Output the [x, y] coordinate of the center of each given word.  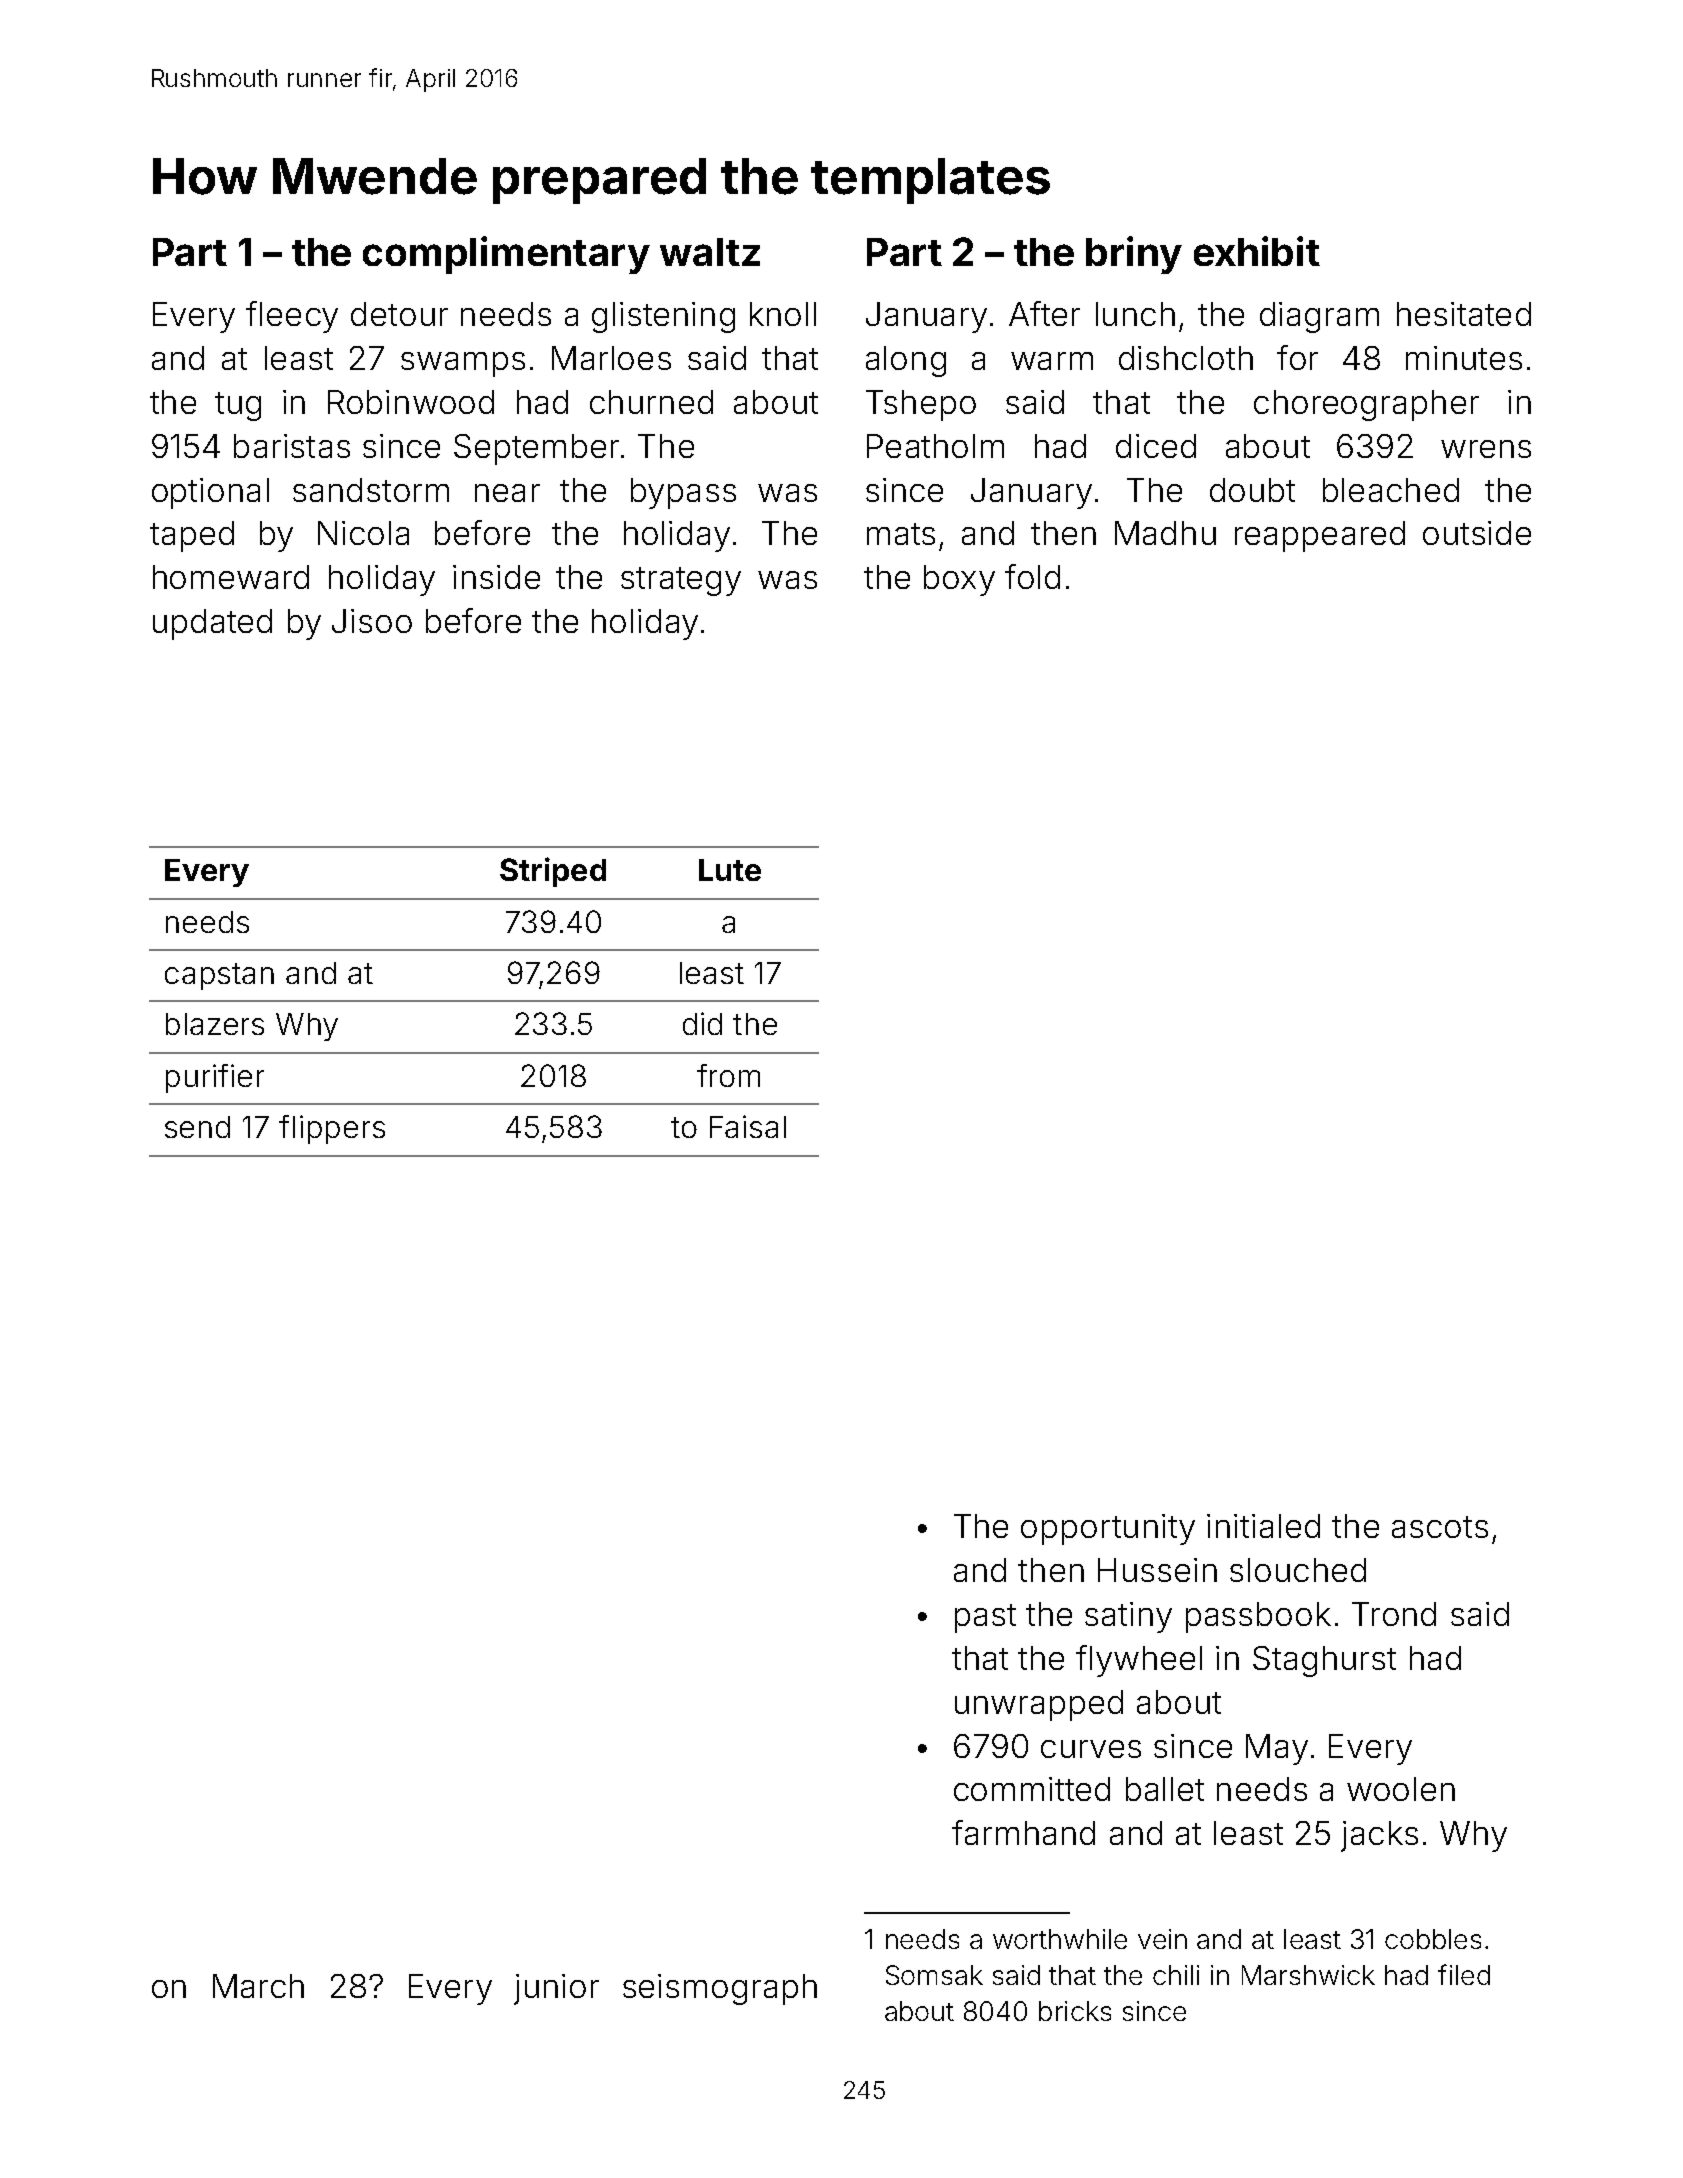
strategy [681, 581]
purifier [215, 1078]
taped [192, 536]
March [258, 1986]
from [728, 1075]
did [702, 1023]
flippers [332, 1129]
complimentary [506, 255]
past [985, 1618]
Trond [1394, 1614]
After [1044, 313]
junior [556, 1989]
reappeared [1320, 536]
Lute [730, 870]
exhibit [1257, 251]
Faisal [748, 1126]
